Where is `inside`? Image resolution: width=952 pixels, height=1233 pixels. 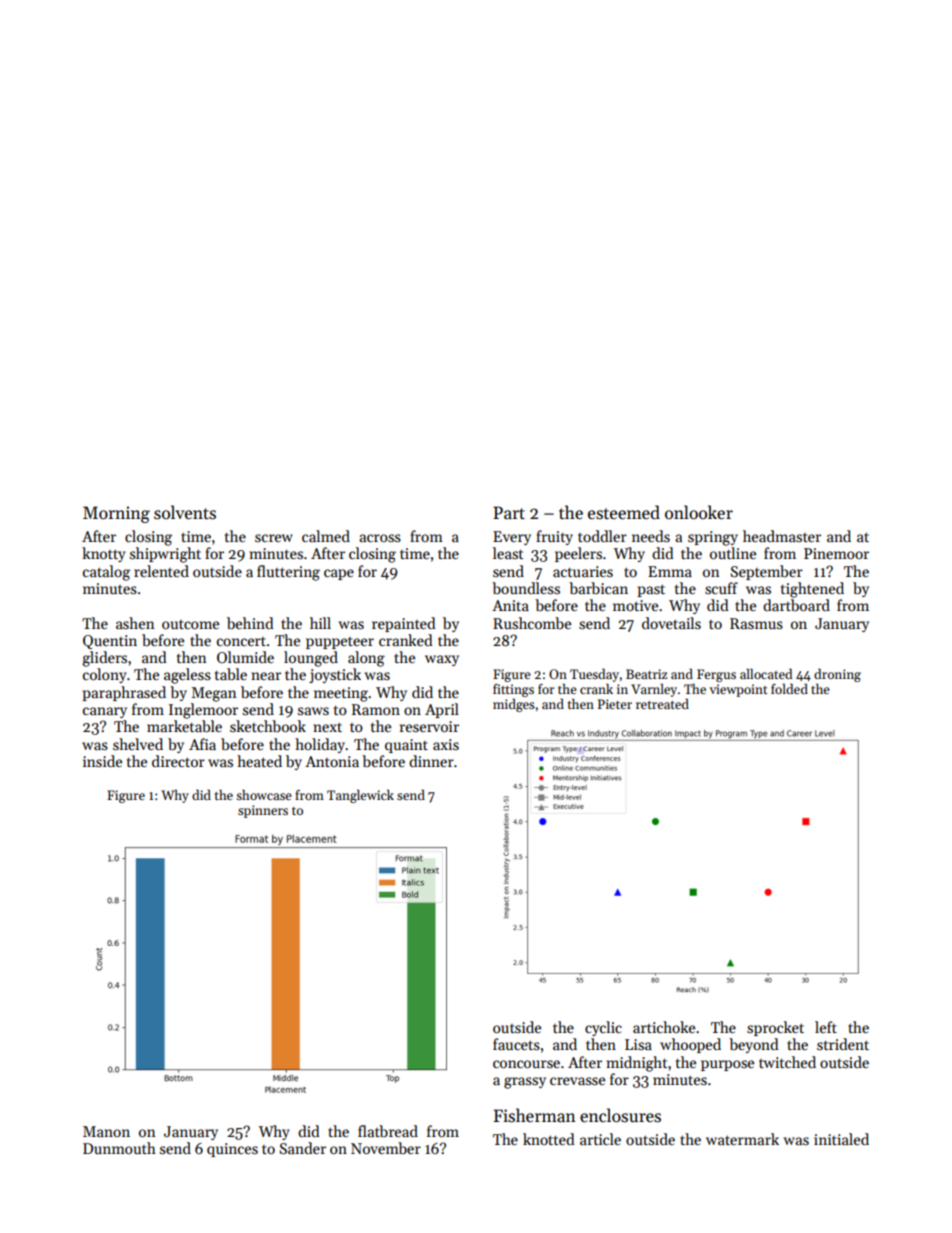
inside is located at coordinates (102, 761).
